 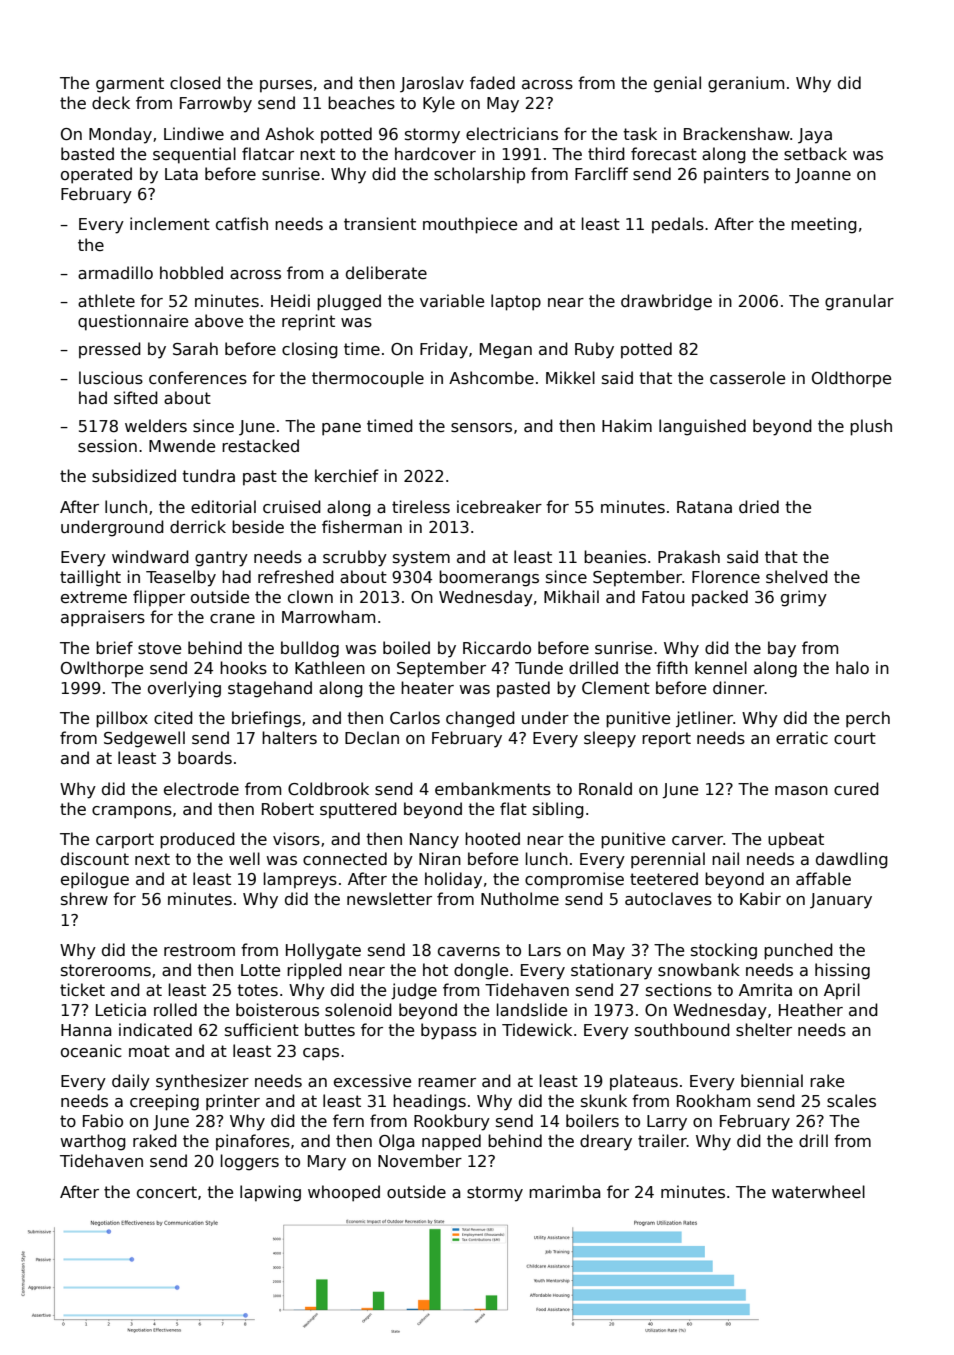 What do you see at coordinates (167, 1192) in the screenshot?
I see `concert` at bounding box center [167, 1192].
